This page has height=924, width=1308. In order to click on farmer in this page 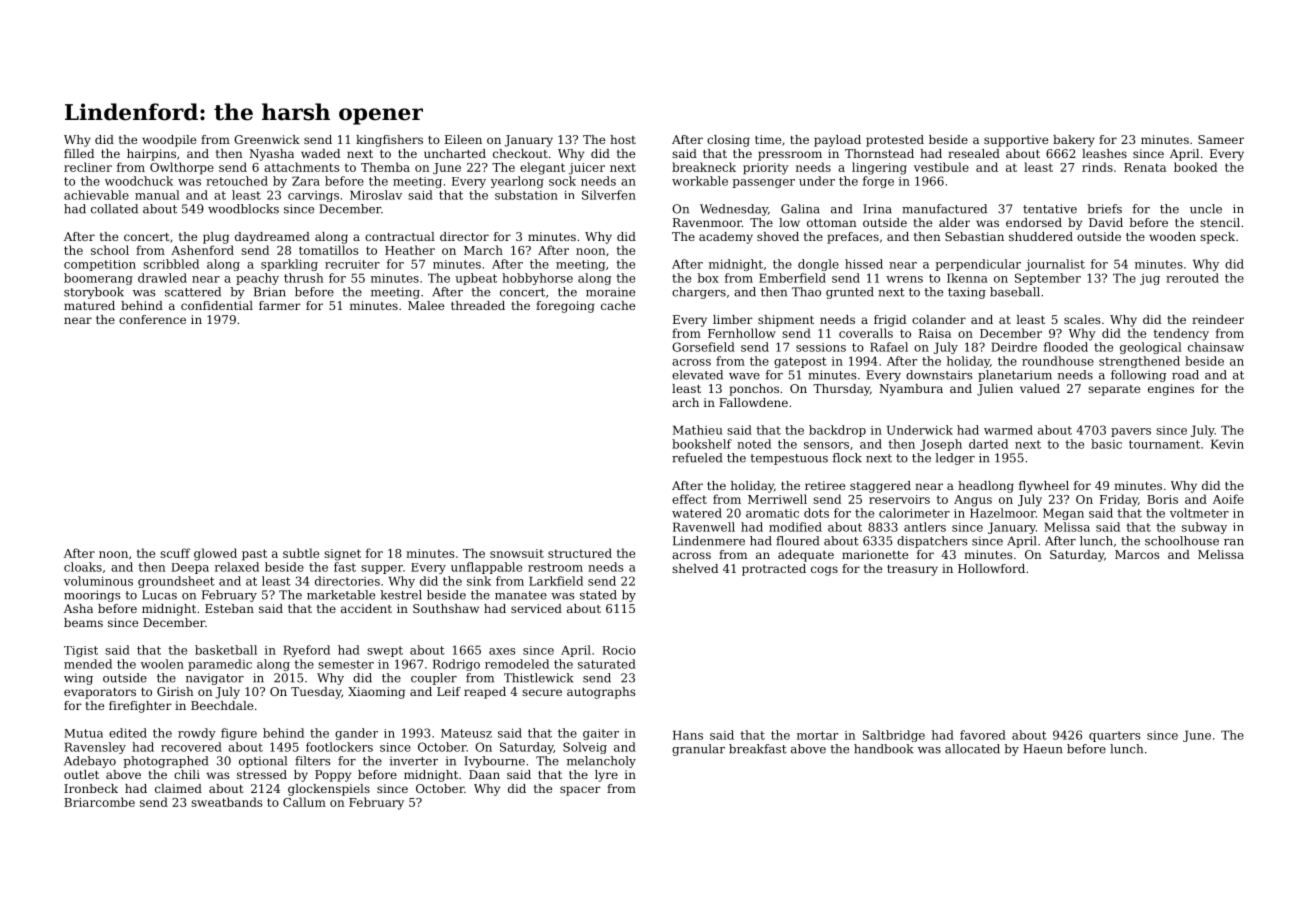, I will do `click(280, 305)`.
